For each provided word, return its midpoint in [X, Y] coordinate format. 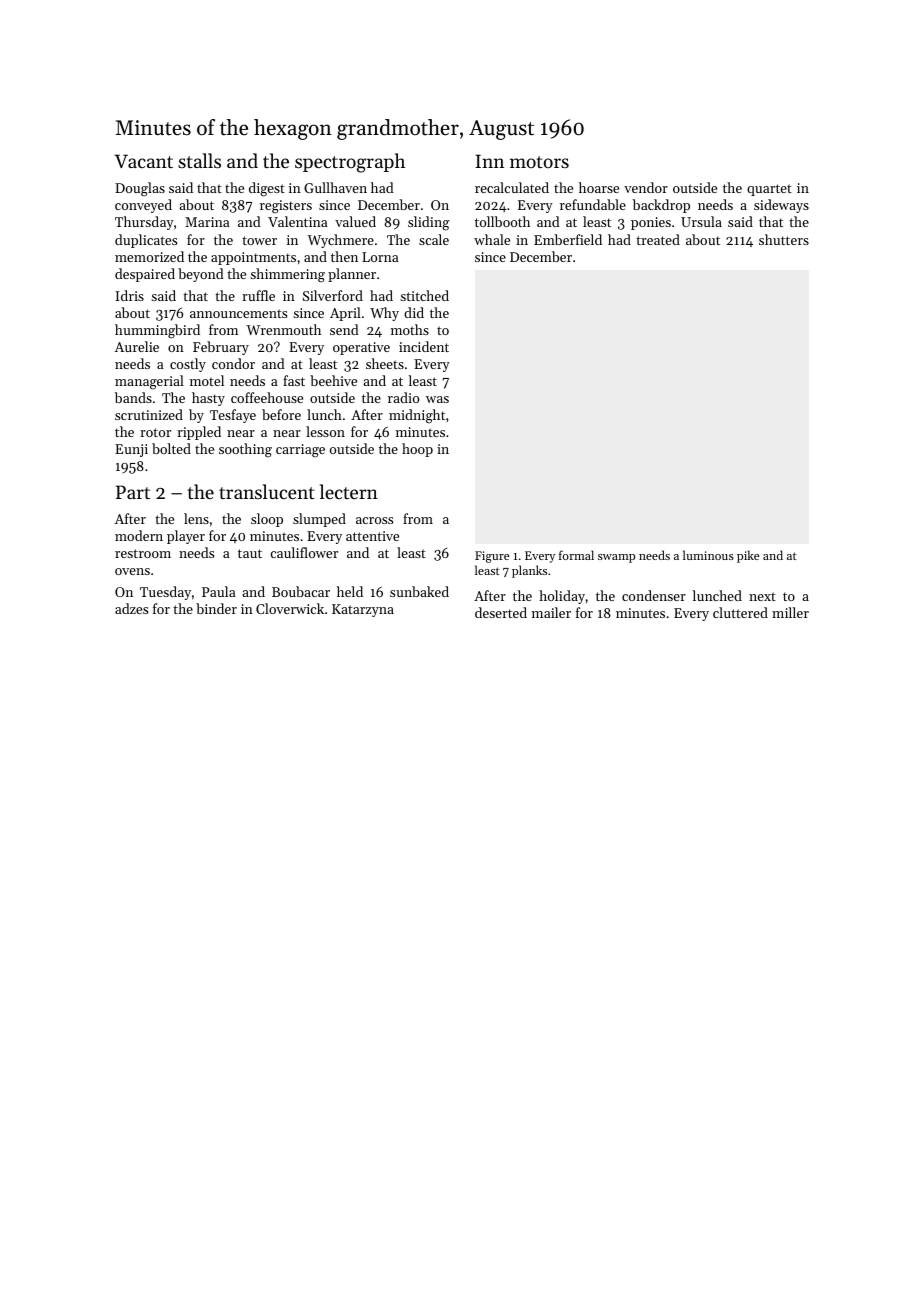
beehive [333, 380]
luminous [708, 555]
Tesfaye [233, 416]
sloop [267, 520]
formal [576, 555]
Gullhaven [335, 187]
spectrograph [350, 163]
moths [410, 329]
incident [424, 346]
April [345, 314]
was [437, 399]
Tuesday [165, 593]
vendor [646, 187]
